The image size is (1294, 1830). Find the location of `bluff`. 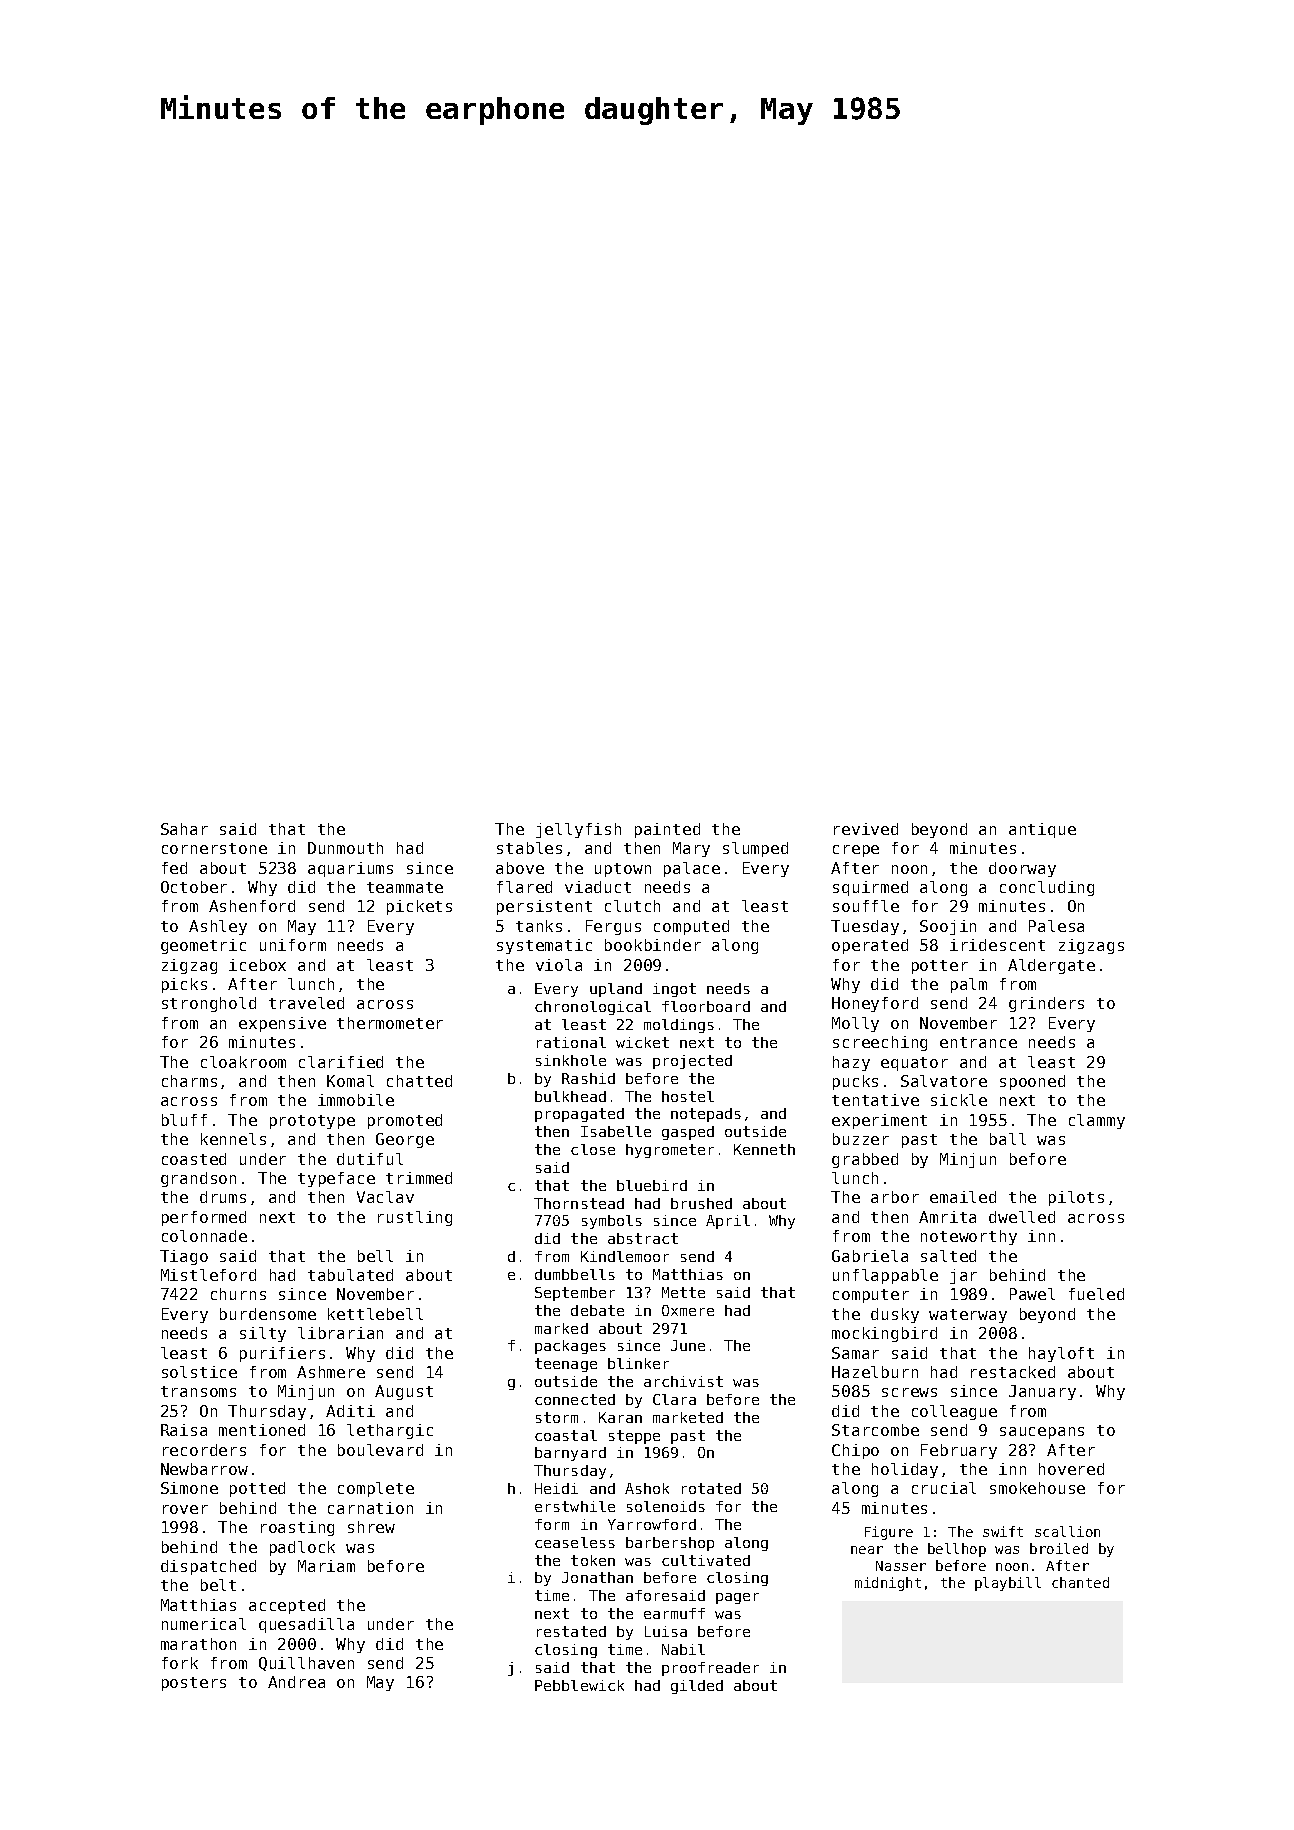

bluff is located at coordinates (184, 1120).
